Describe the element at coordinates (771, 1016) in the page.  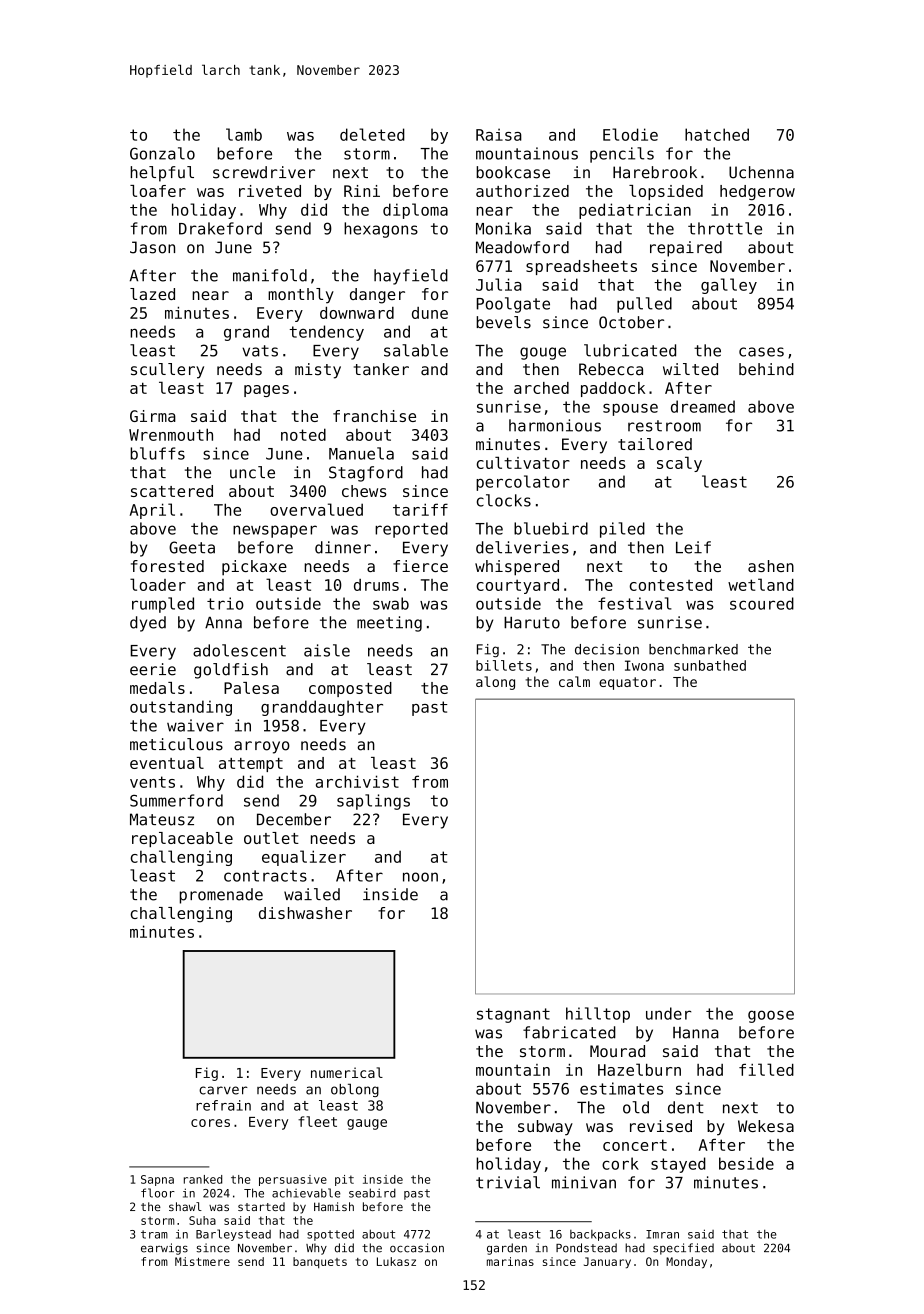
I see `goose` at that location.
